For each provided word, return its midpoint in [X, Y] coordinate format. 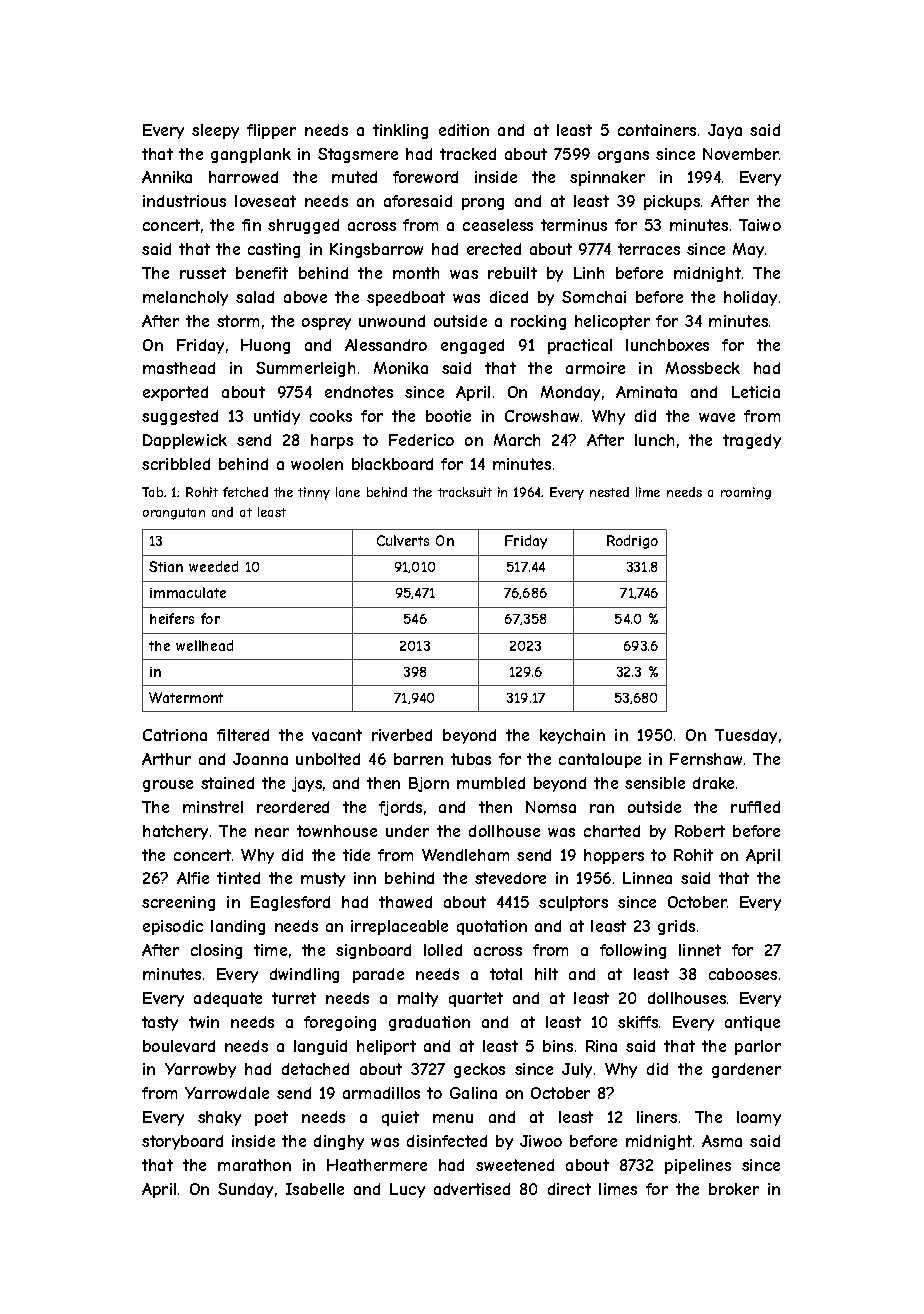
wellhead [204, 645]
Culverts [403, 540]
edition [464, 130]
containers [657, 130]
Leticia [756, 392]
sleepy [215, 131]
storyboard [182, 1142]
